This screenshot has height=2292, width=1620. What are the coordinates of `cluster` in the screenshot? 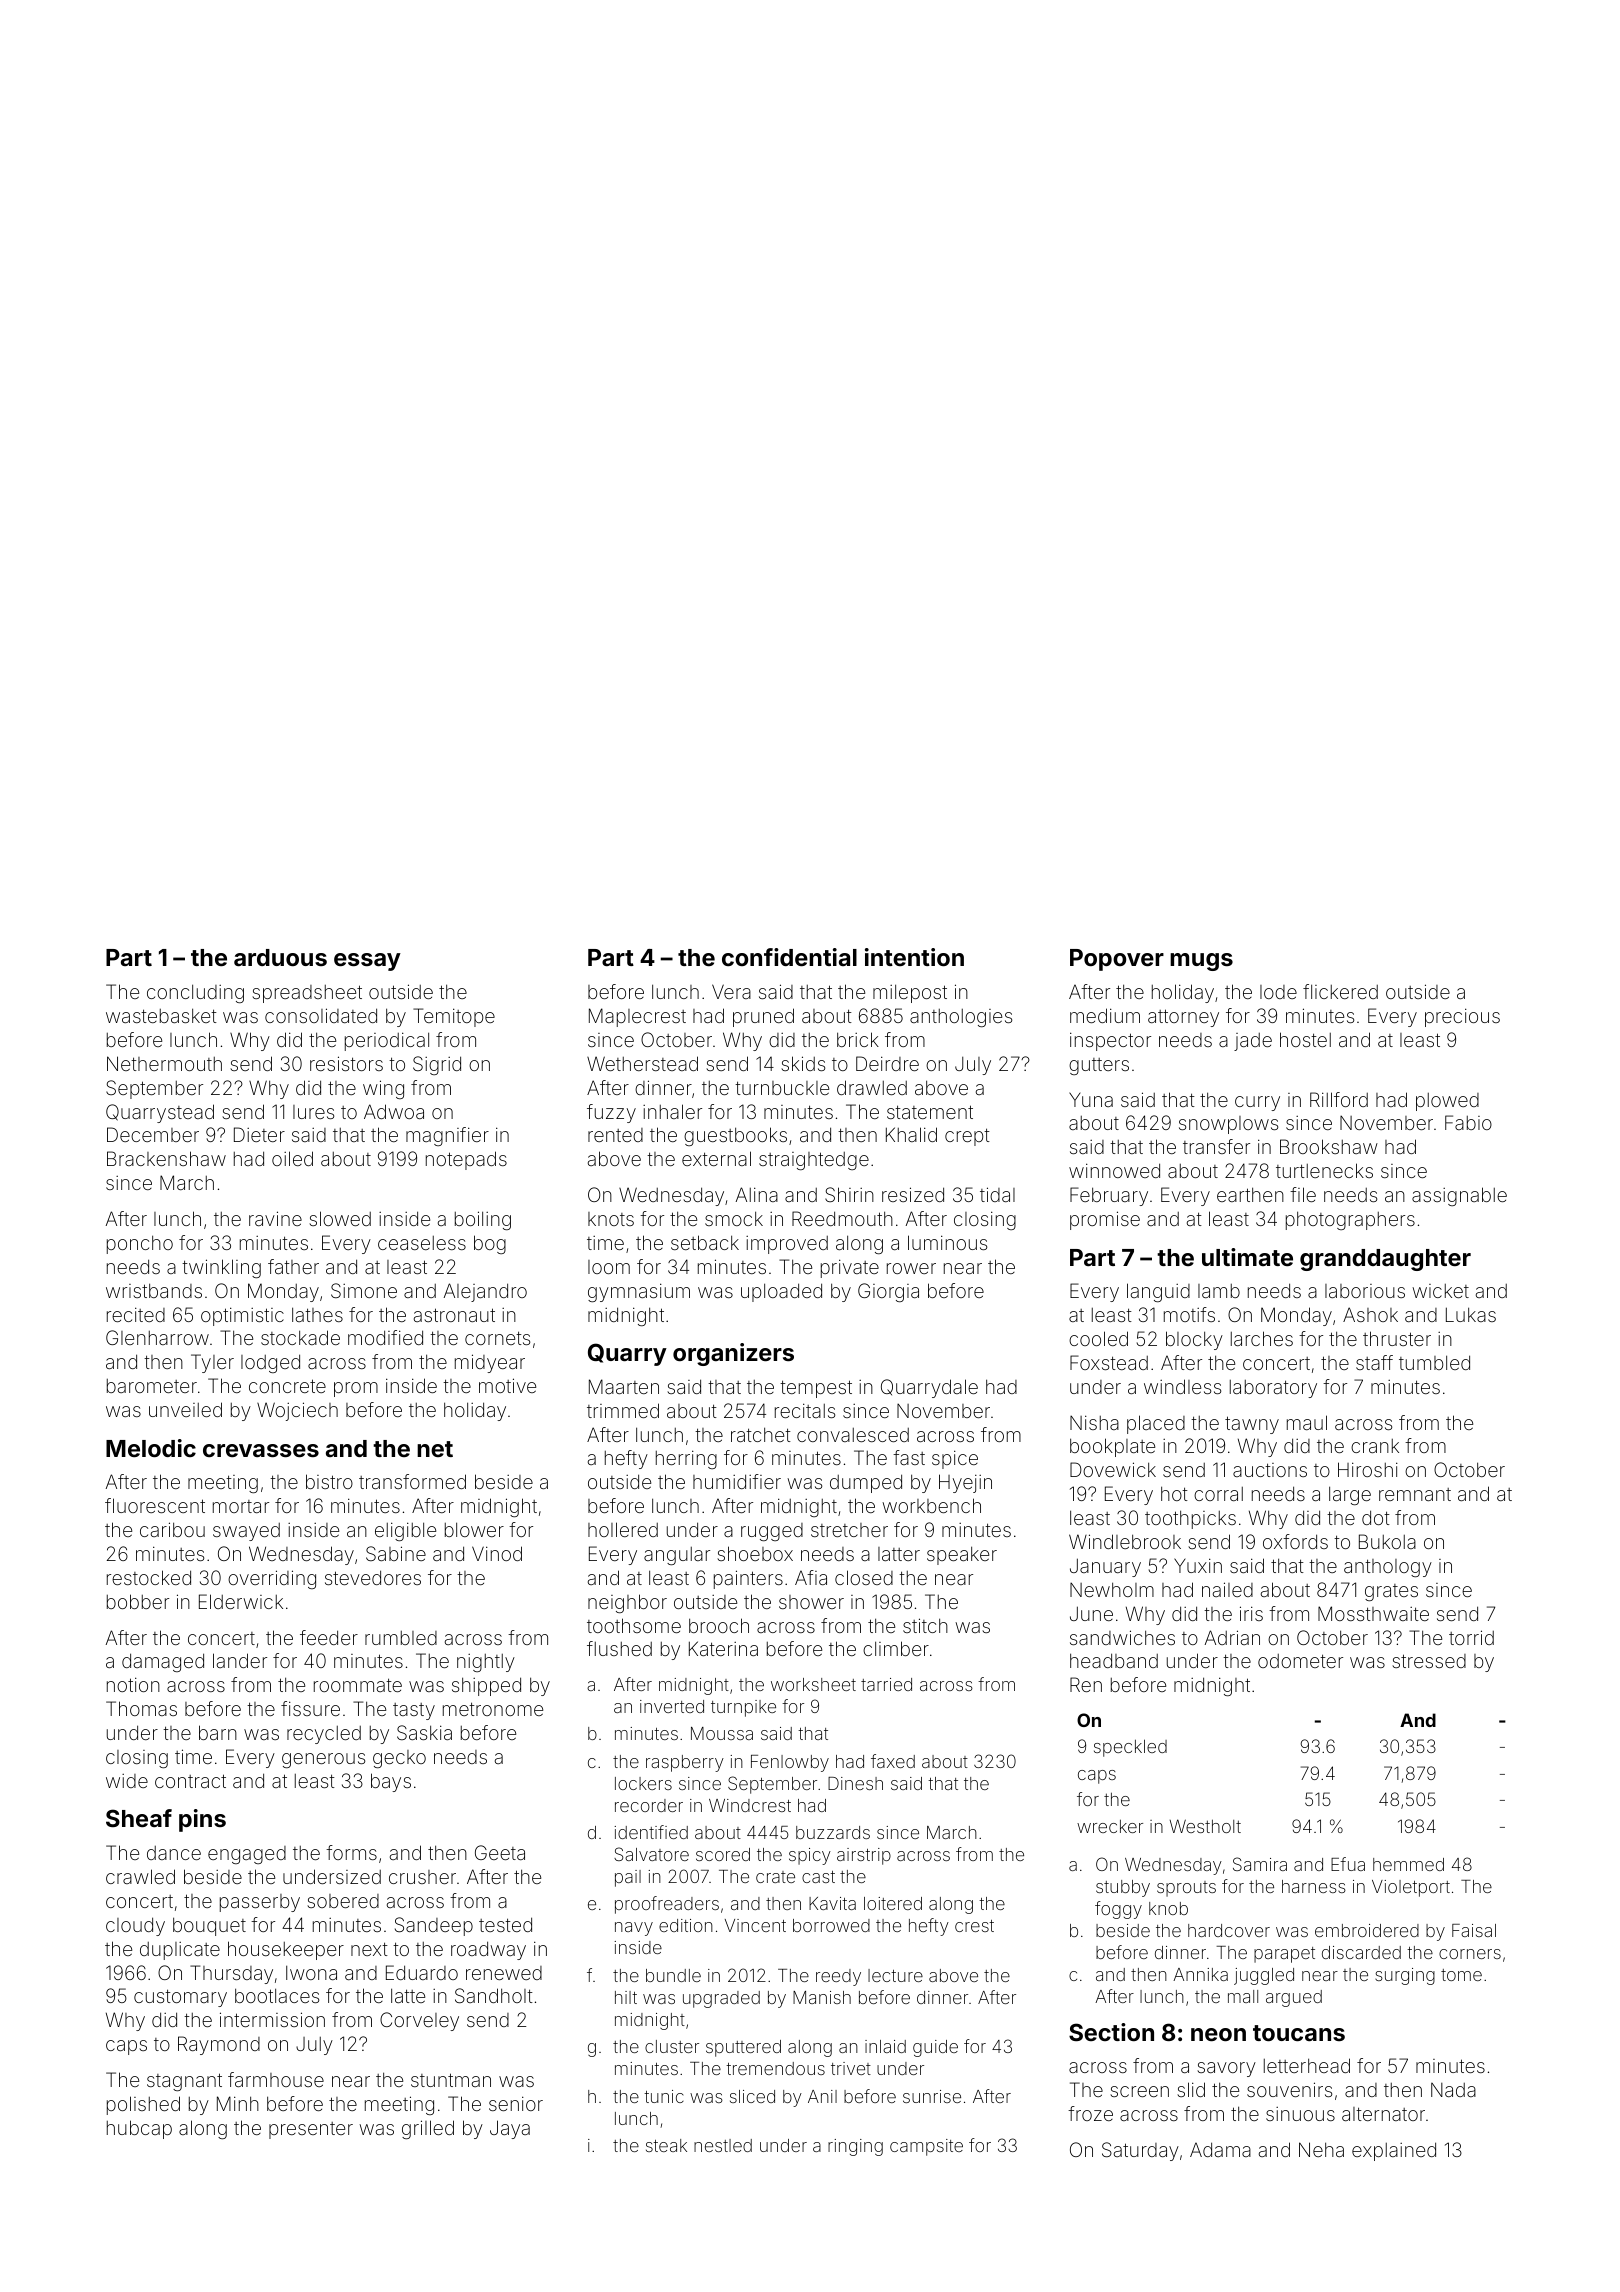 It's located at (672, 2046).
